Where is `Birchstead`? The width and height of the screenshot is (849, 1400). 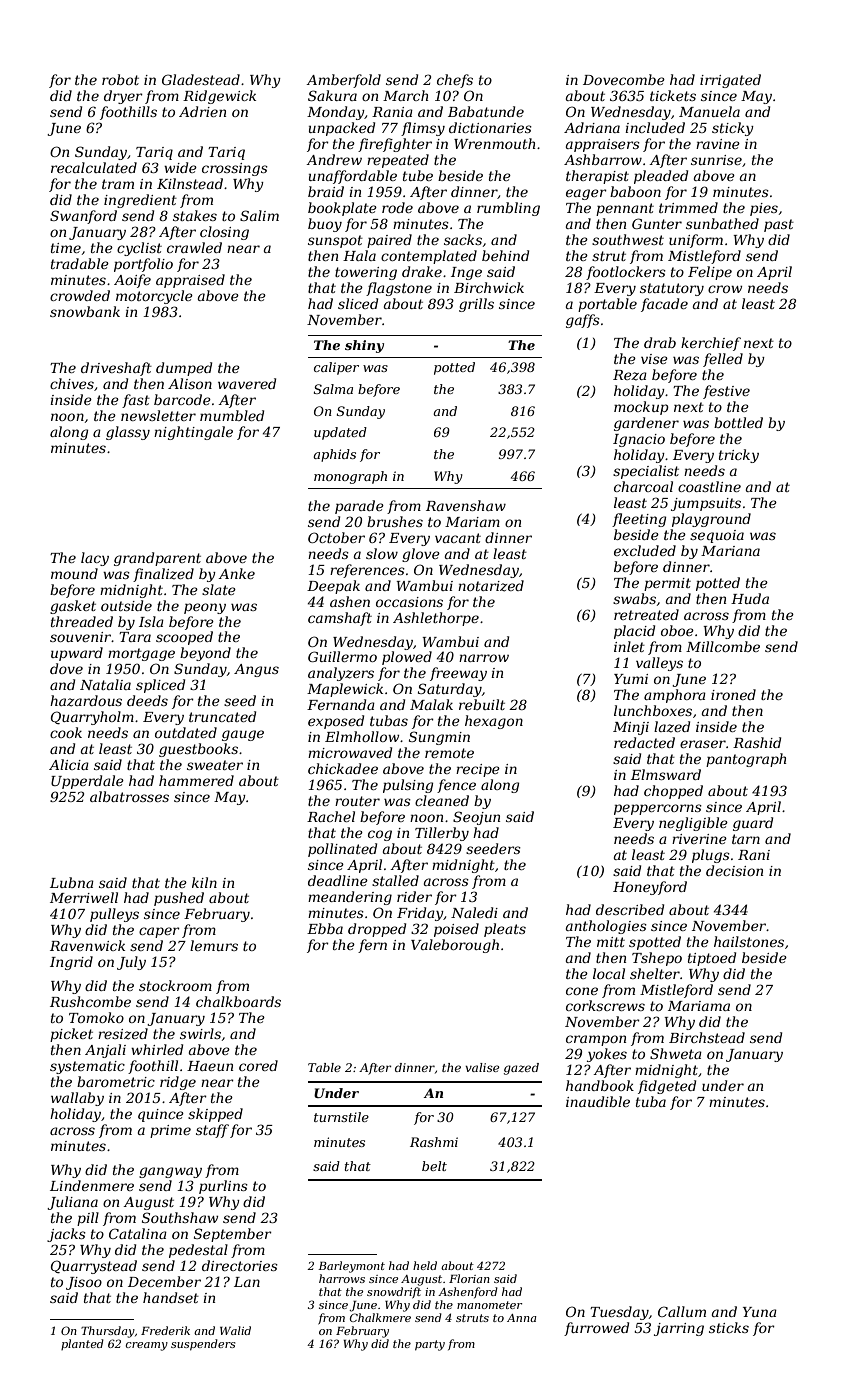
Birchstead is located at coordinates (707, 1037).
